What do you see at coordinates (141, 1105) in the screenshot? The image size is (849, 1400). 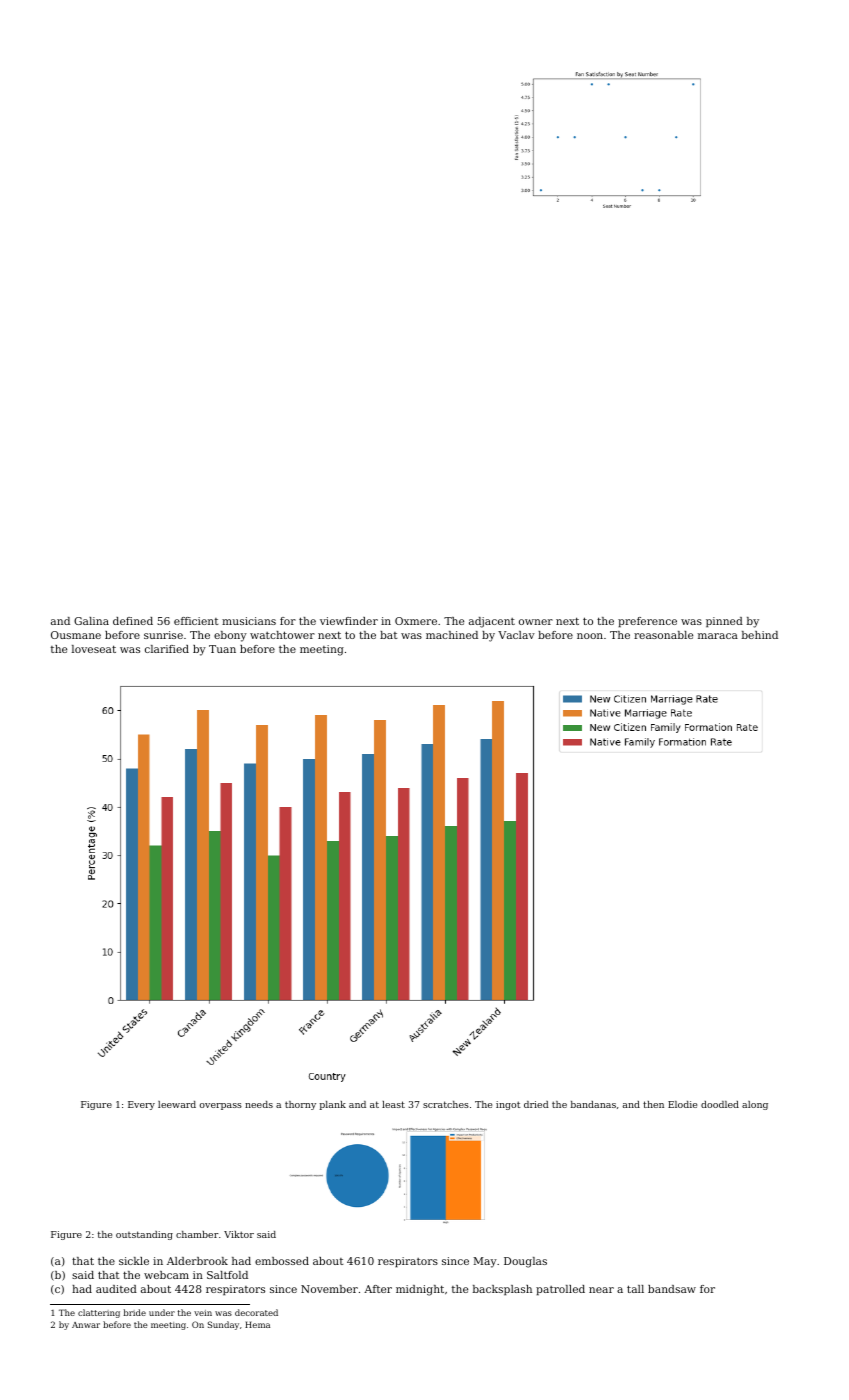 I see `Every` at bounding box center [141, 1105].
